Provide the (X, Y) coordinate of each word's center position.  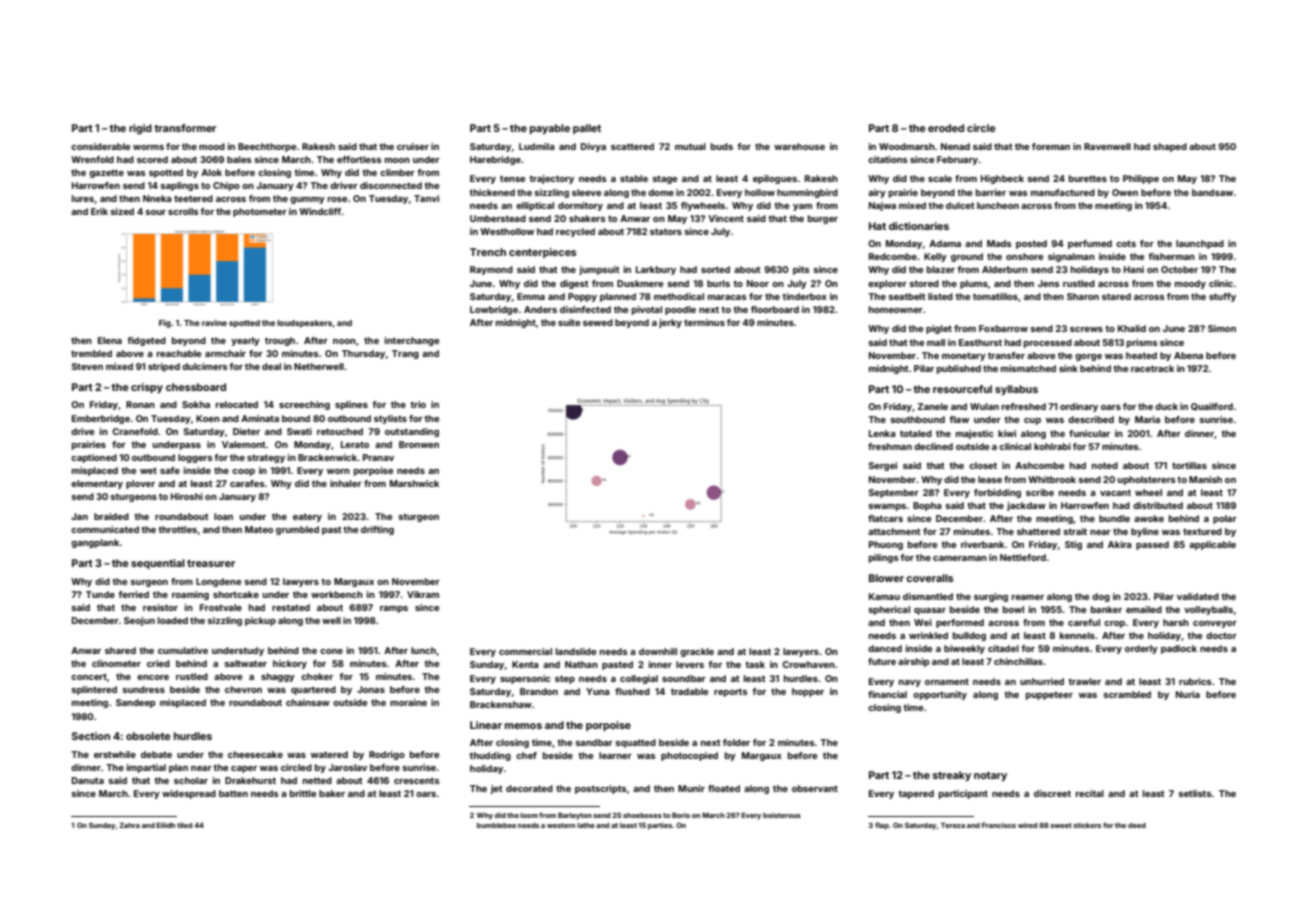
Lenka (882, 433)
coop (243, 472)
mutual (690, 146)
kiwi (1007, 433)
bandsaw (1212, 192)
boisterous (782, 815)
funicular (1089, 433)
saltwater (246, 663)
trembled (91, 353)
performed (960, 623)
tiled (184, 825)
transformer (185, 128)
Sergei (882, 466)
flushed (632, 691)
